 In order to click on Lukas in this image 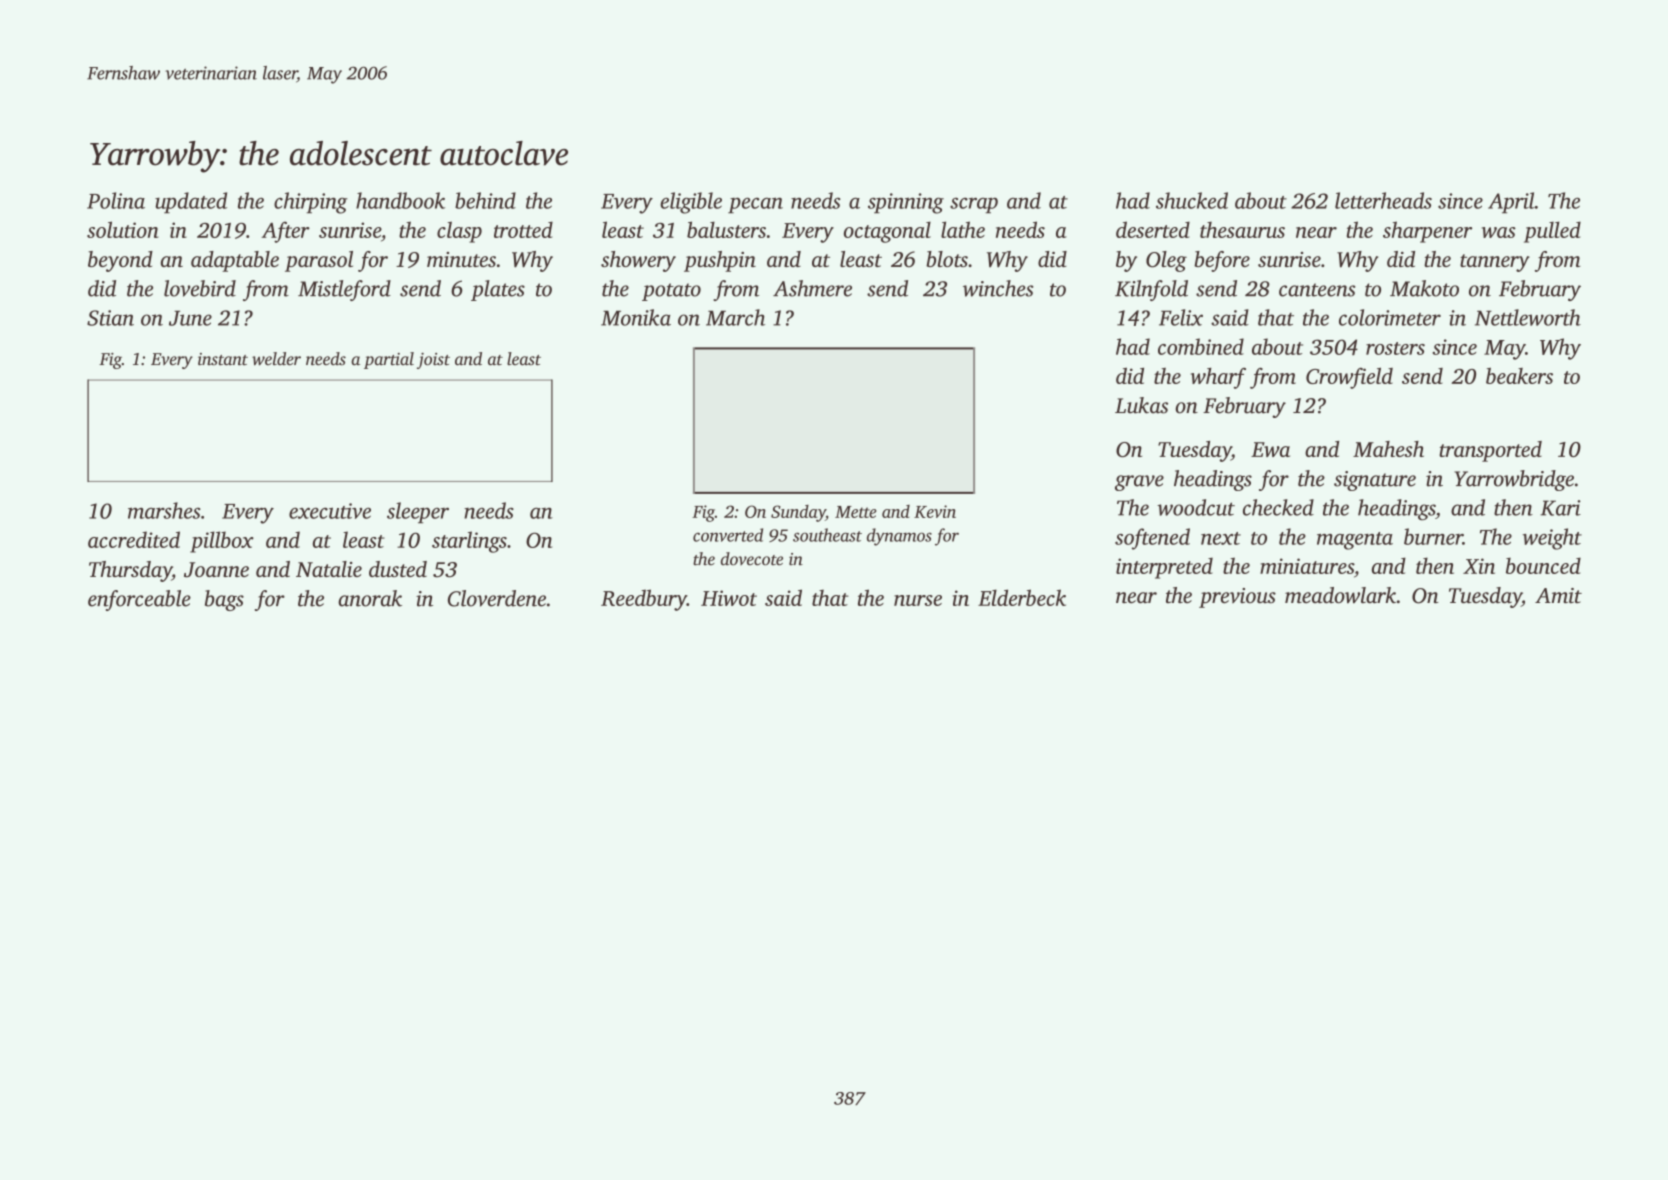, I will do `click(1141, 405)`.
